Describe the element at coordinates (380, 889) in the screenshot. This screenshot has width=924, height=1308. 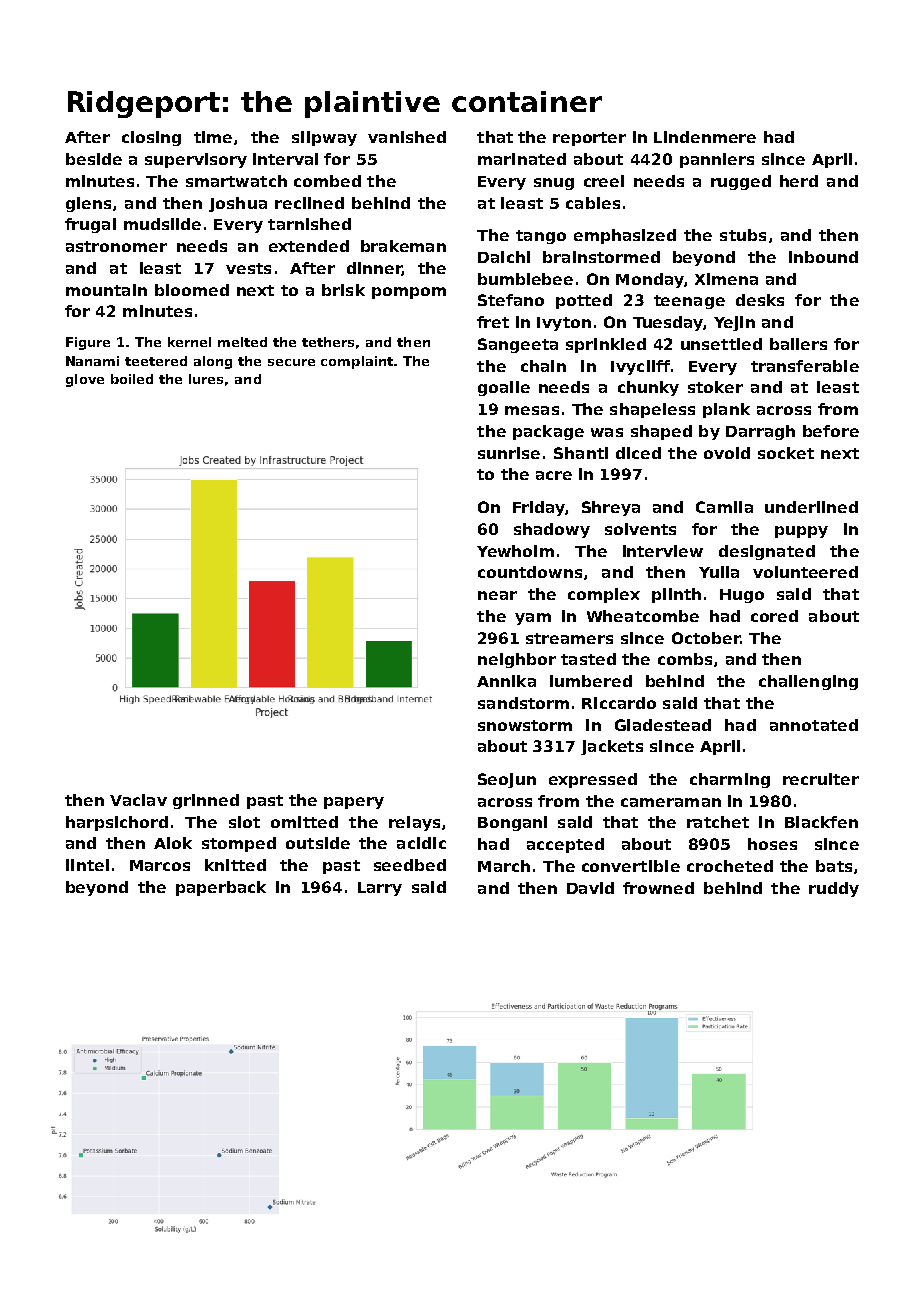
I see `Larry` at that location.
